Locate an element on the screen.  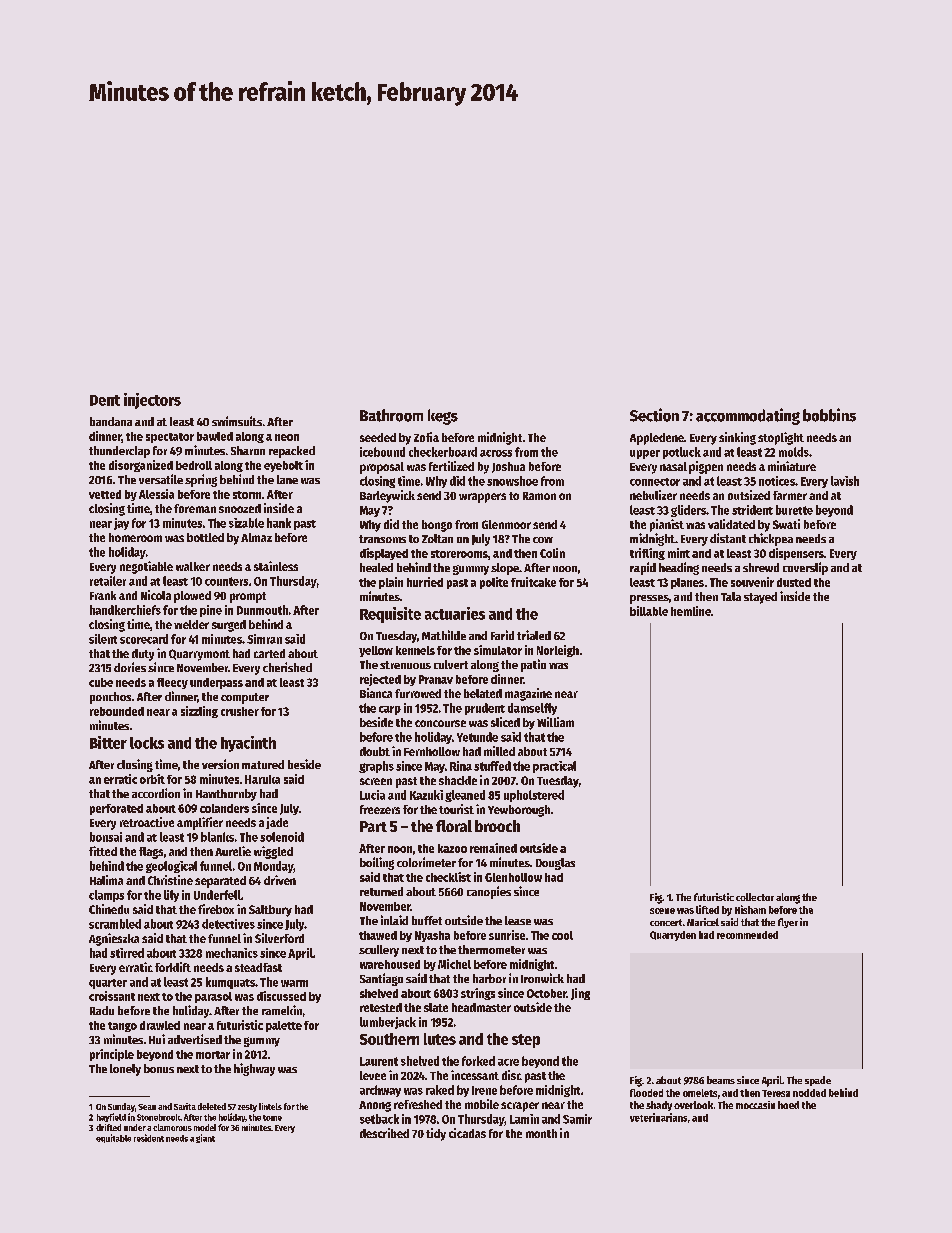
nebulizer is located at coordinates (653, 495).
